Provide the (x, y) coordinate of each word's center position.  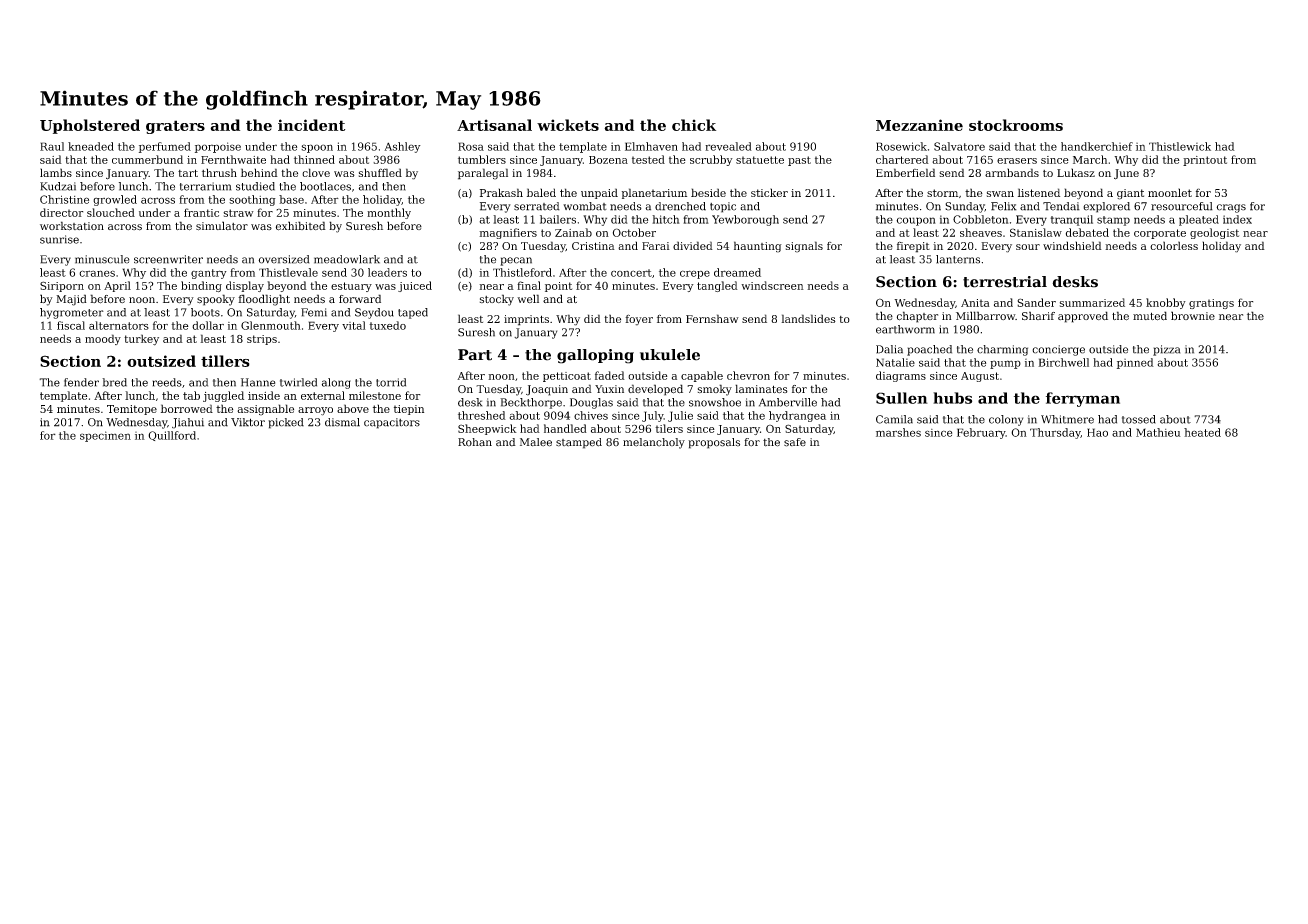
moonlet (1170, 192)
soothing (252, 200)
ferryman (1083, 399)
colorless (1174, 245)
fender (81, 382)
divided (693, 245)
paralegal (483, 174)
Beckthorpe (531, 403)
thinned (314, 159)
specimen (105, 436)
